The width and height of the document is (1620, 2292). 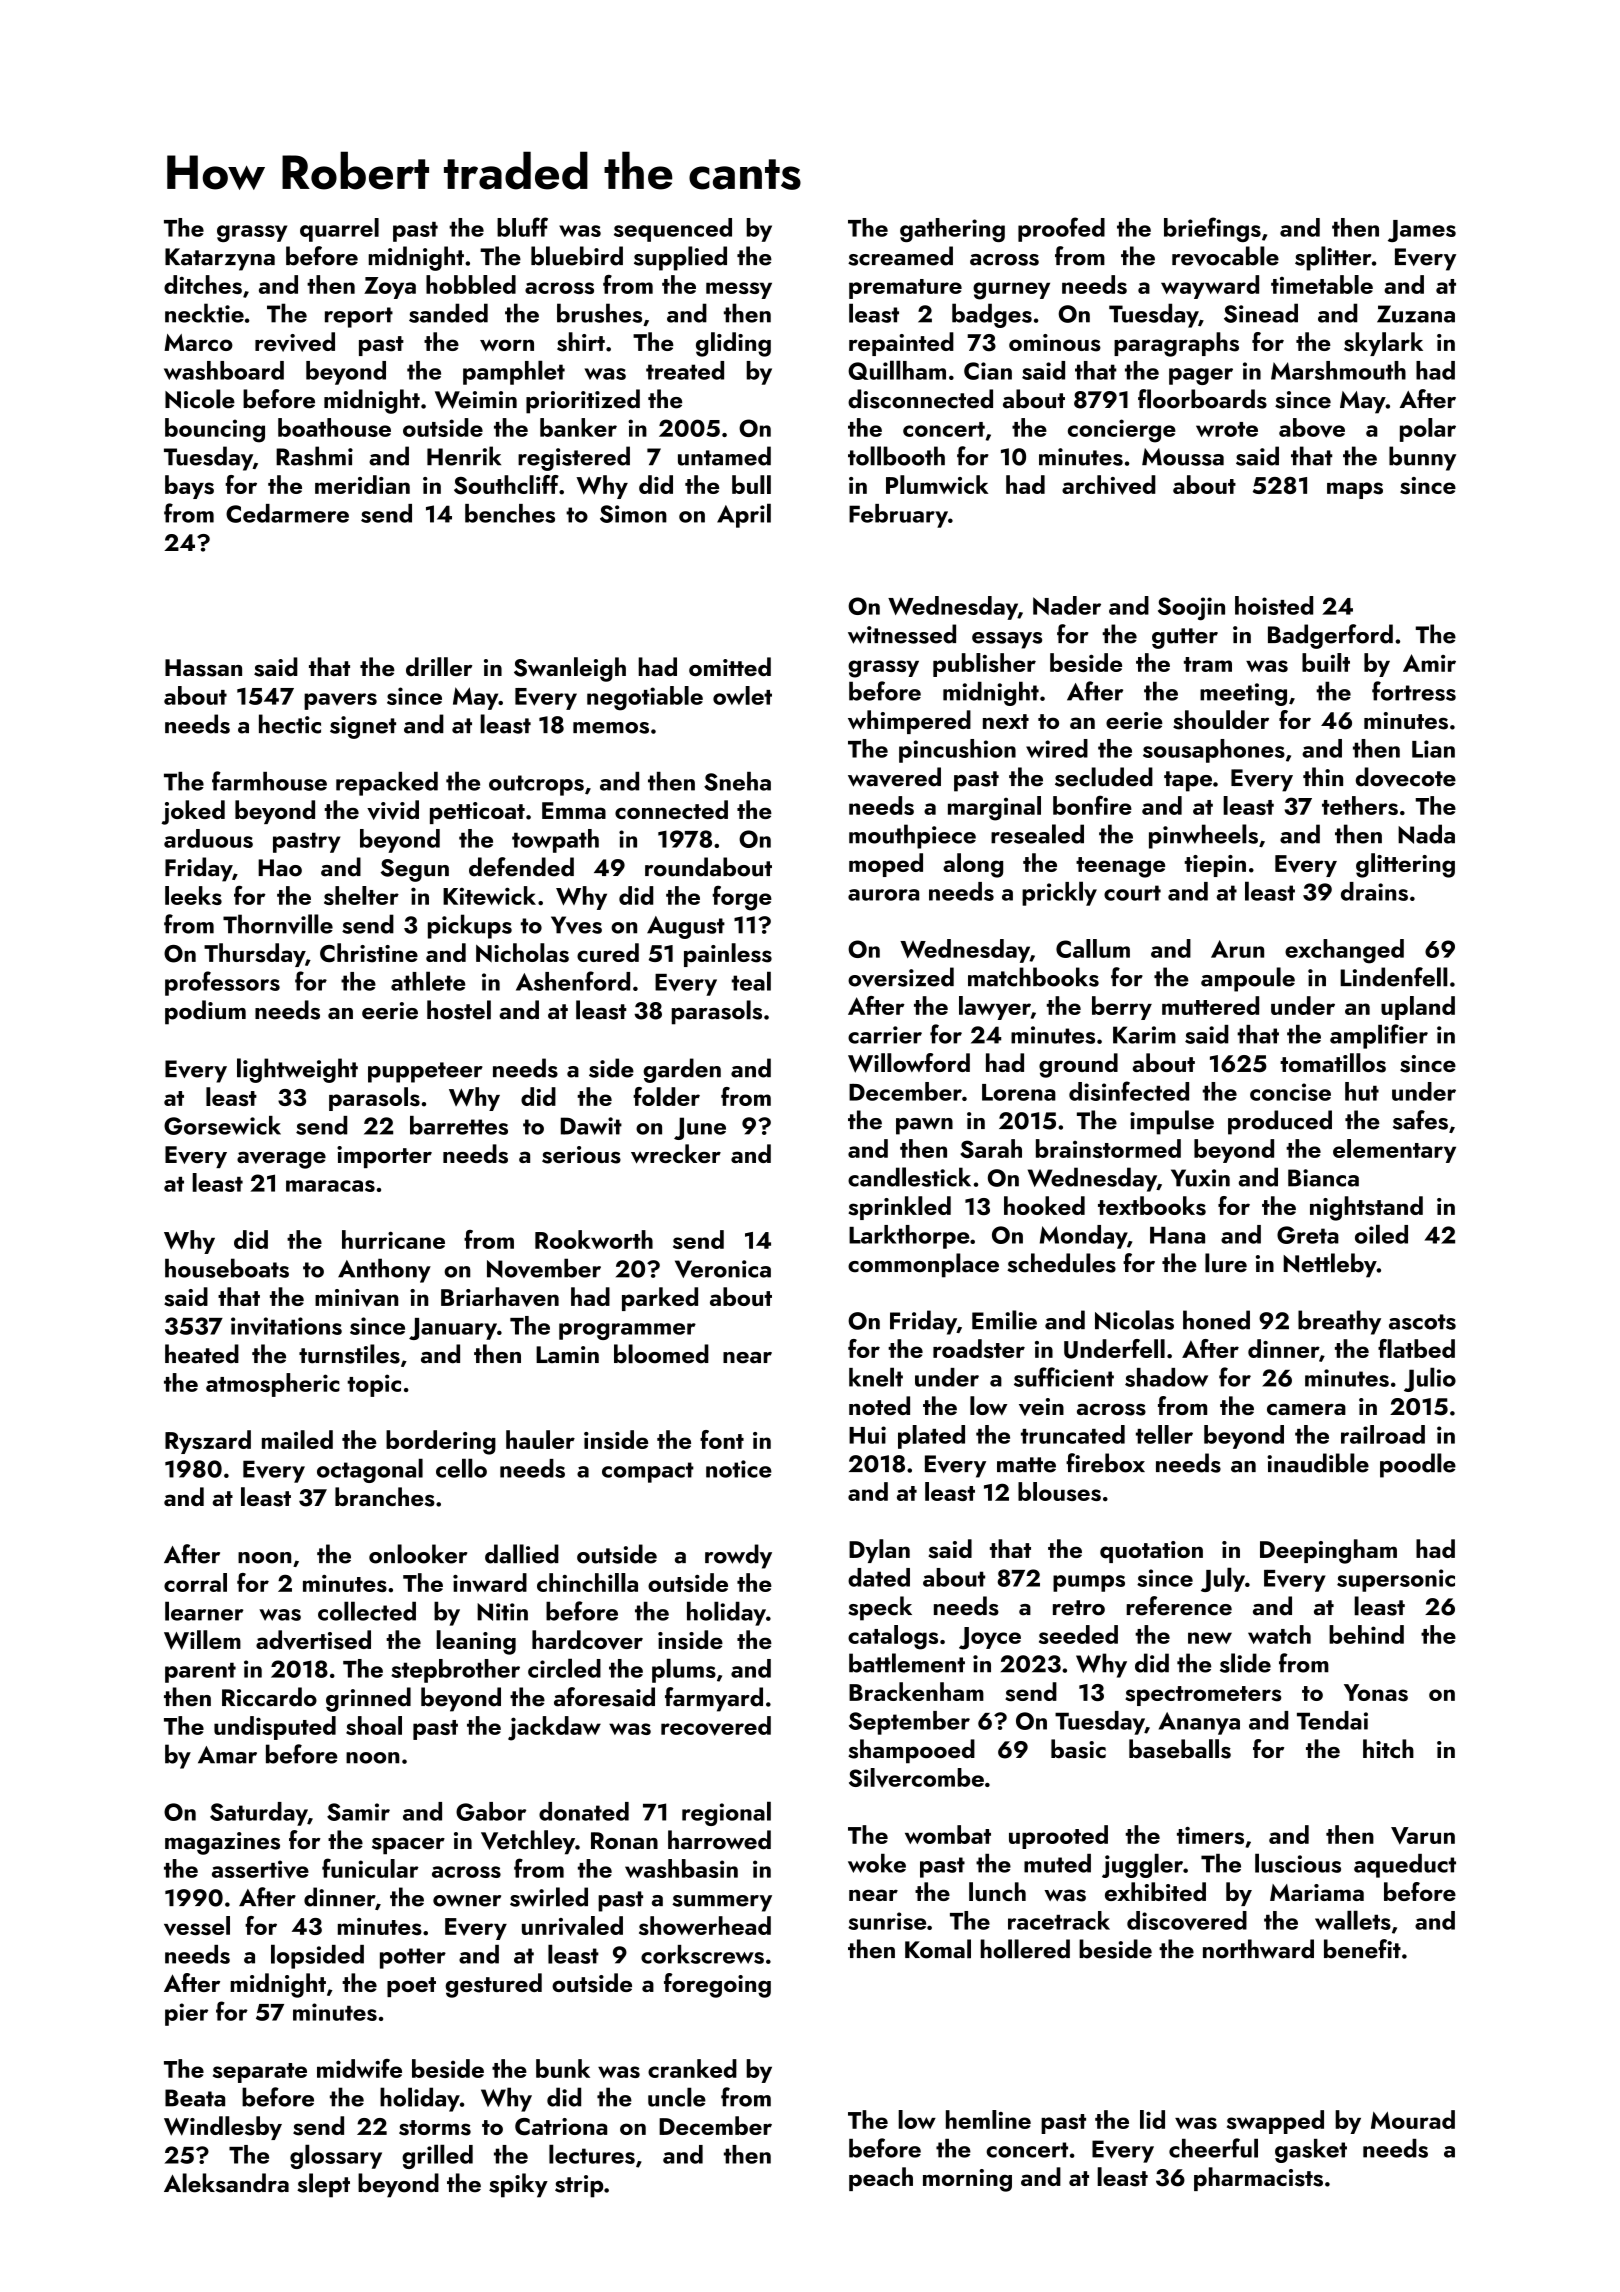 What do you see at coordinates (336, 2156) in the document?
I see `glossary` at bounding box center [336, 2156].
